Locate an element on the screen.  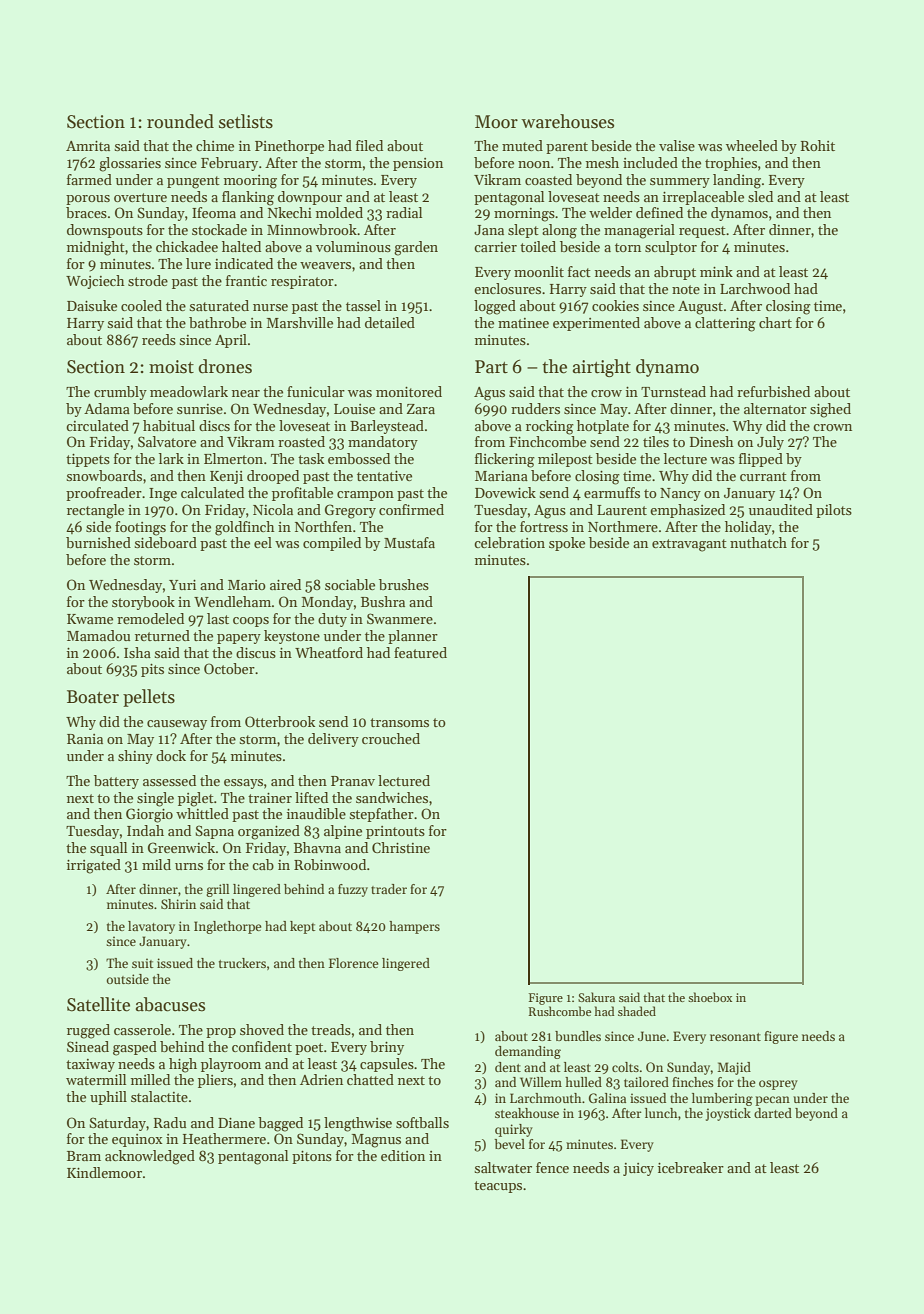
setlists is located at coordinates (246, 121).
